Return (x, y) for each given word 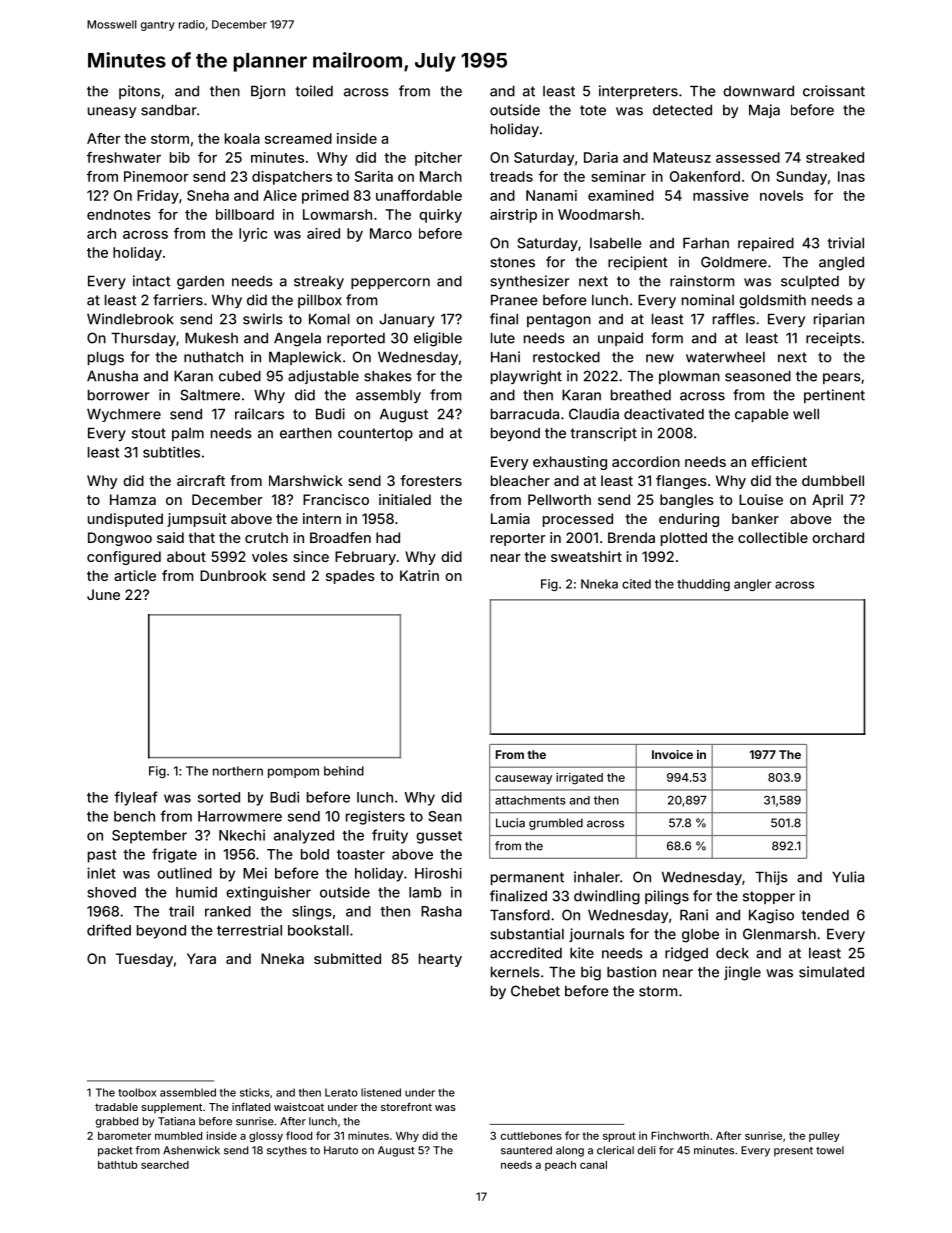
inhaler (597, 877)
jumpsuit (197, 520)
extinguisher (268, 893)
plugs (106, 359)
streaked (835, 157)
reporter (518, 539)
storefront (406, 1106)
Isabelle (615, 243)
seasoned (758, 376)
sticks (255, 1092)
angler (753, 585)
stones (512, 262)
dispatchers (292, 178)
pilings (667, 897)
